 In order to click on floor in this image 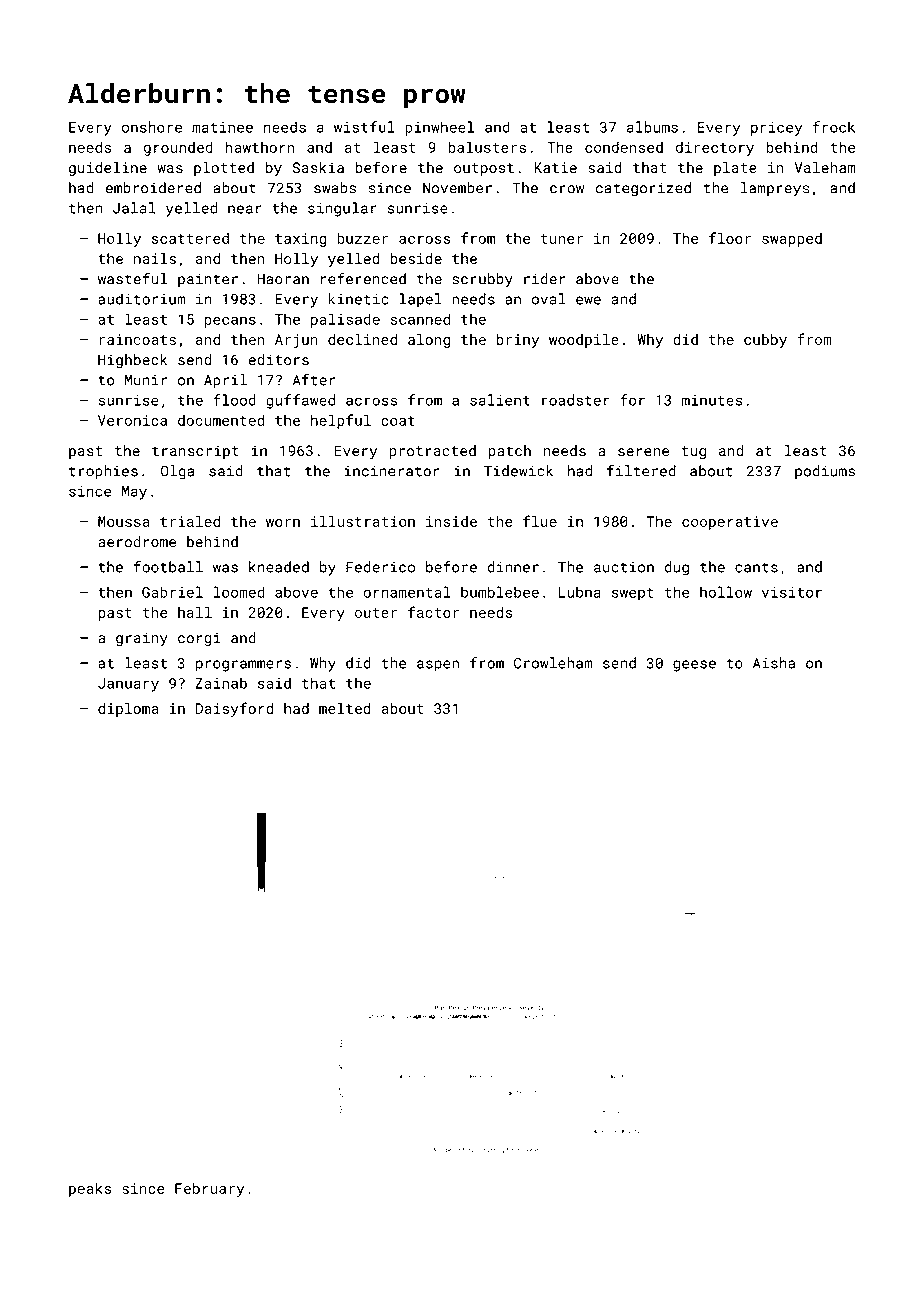, I will do `click(730, 238)`.
